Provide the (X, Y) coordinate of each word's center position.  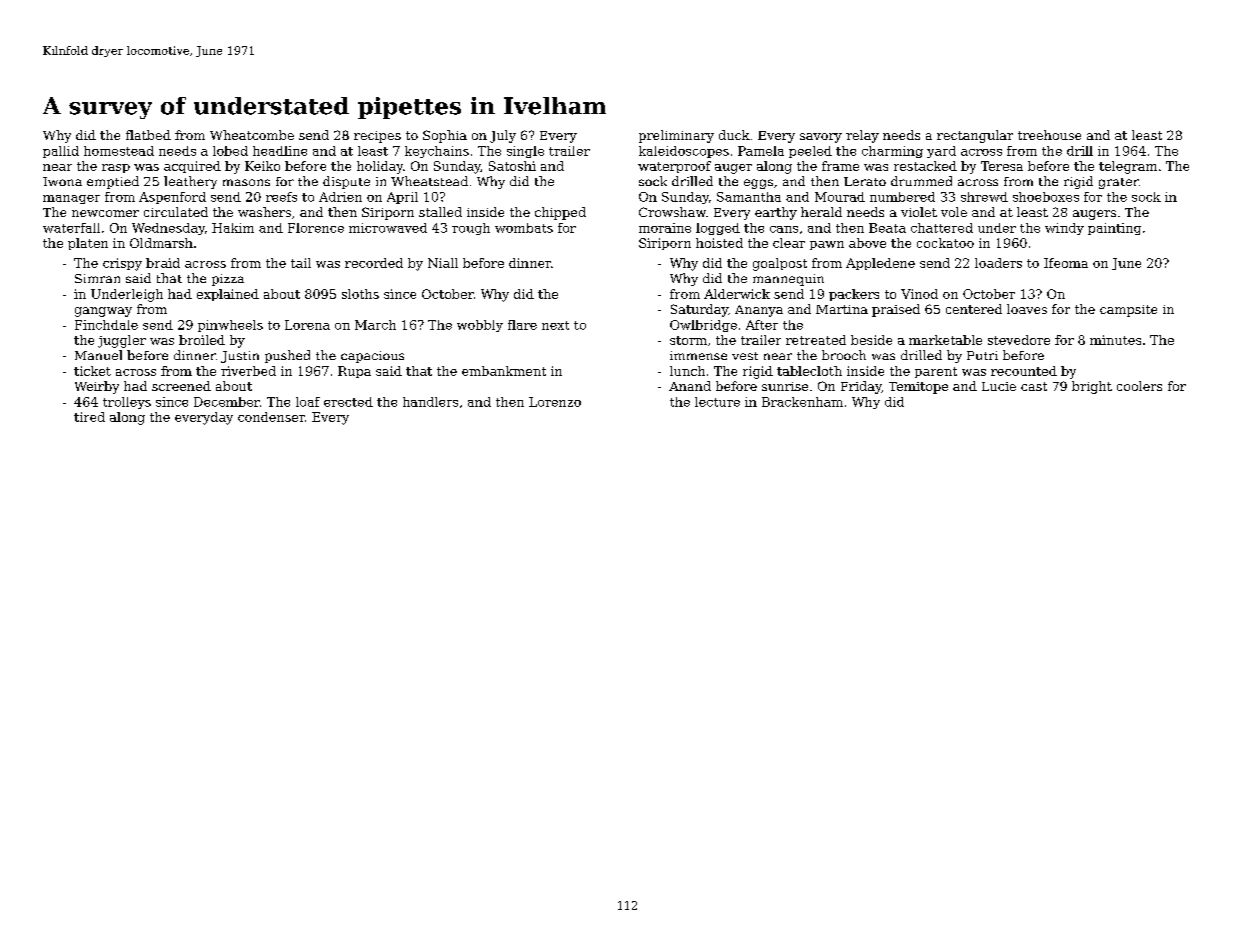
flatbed (148, 135)
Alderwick (737, 294)
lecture (717, 402)
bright (1092, 387)
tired (89, 417)
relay (862, 136)
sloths (360, 294)
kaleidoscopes (684, 152)
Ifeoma (1066, 263)
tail (301, 263)
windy (1064, 229)
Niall (443, 263)
